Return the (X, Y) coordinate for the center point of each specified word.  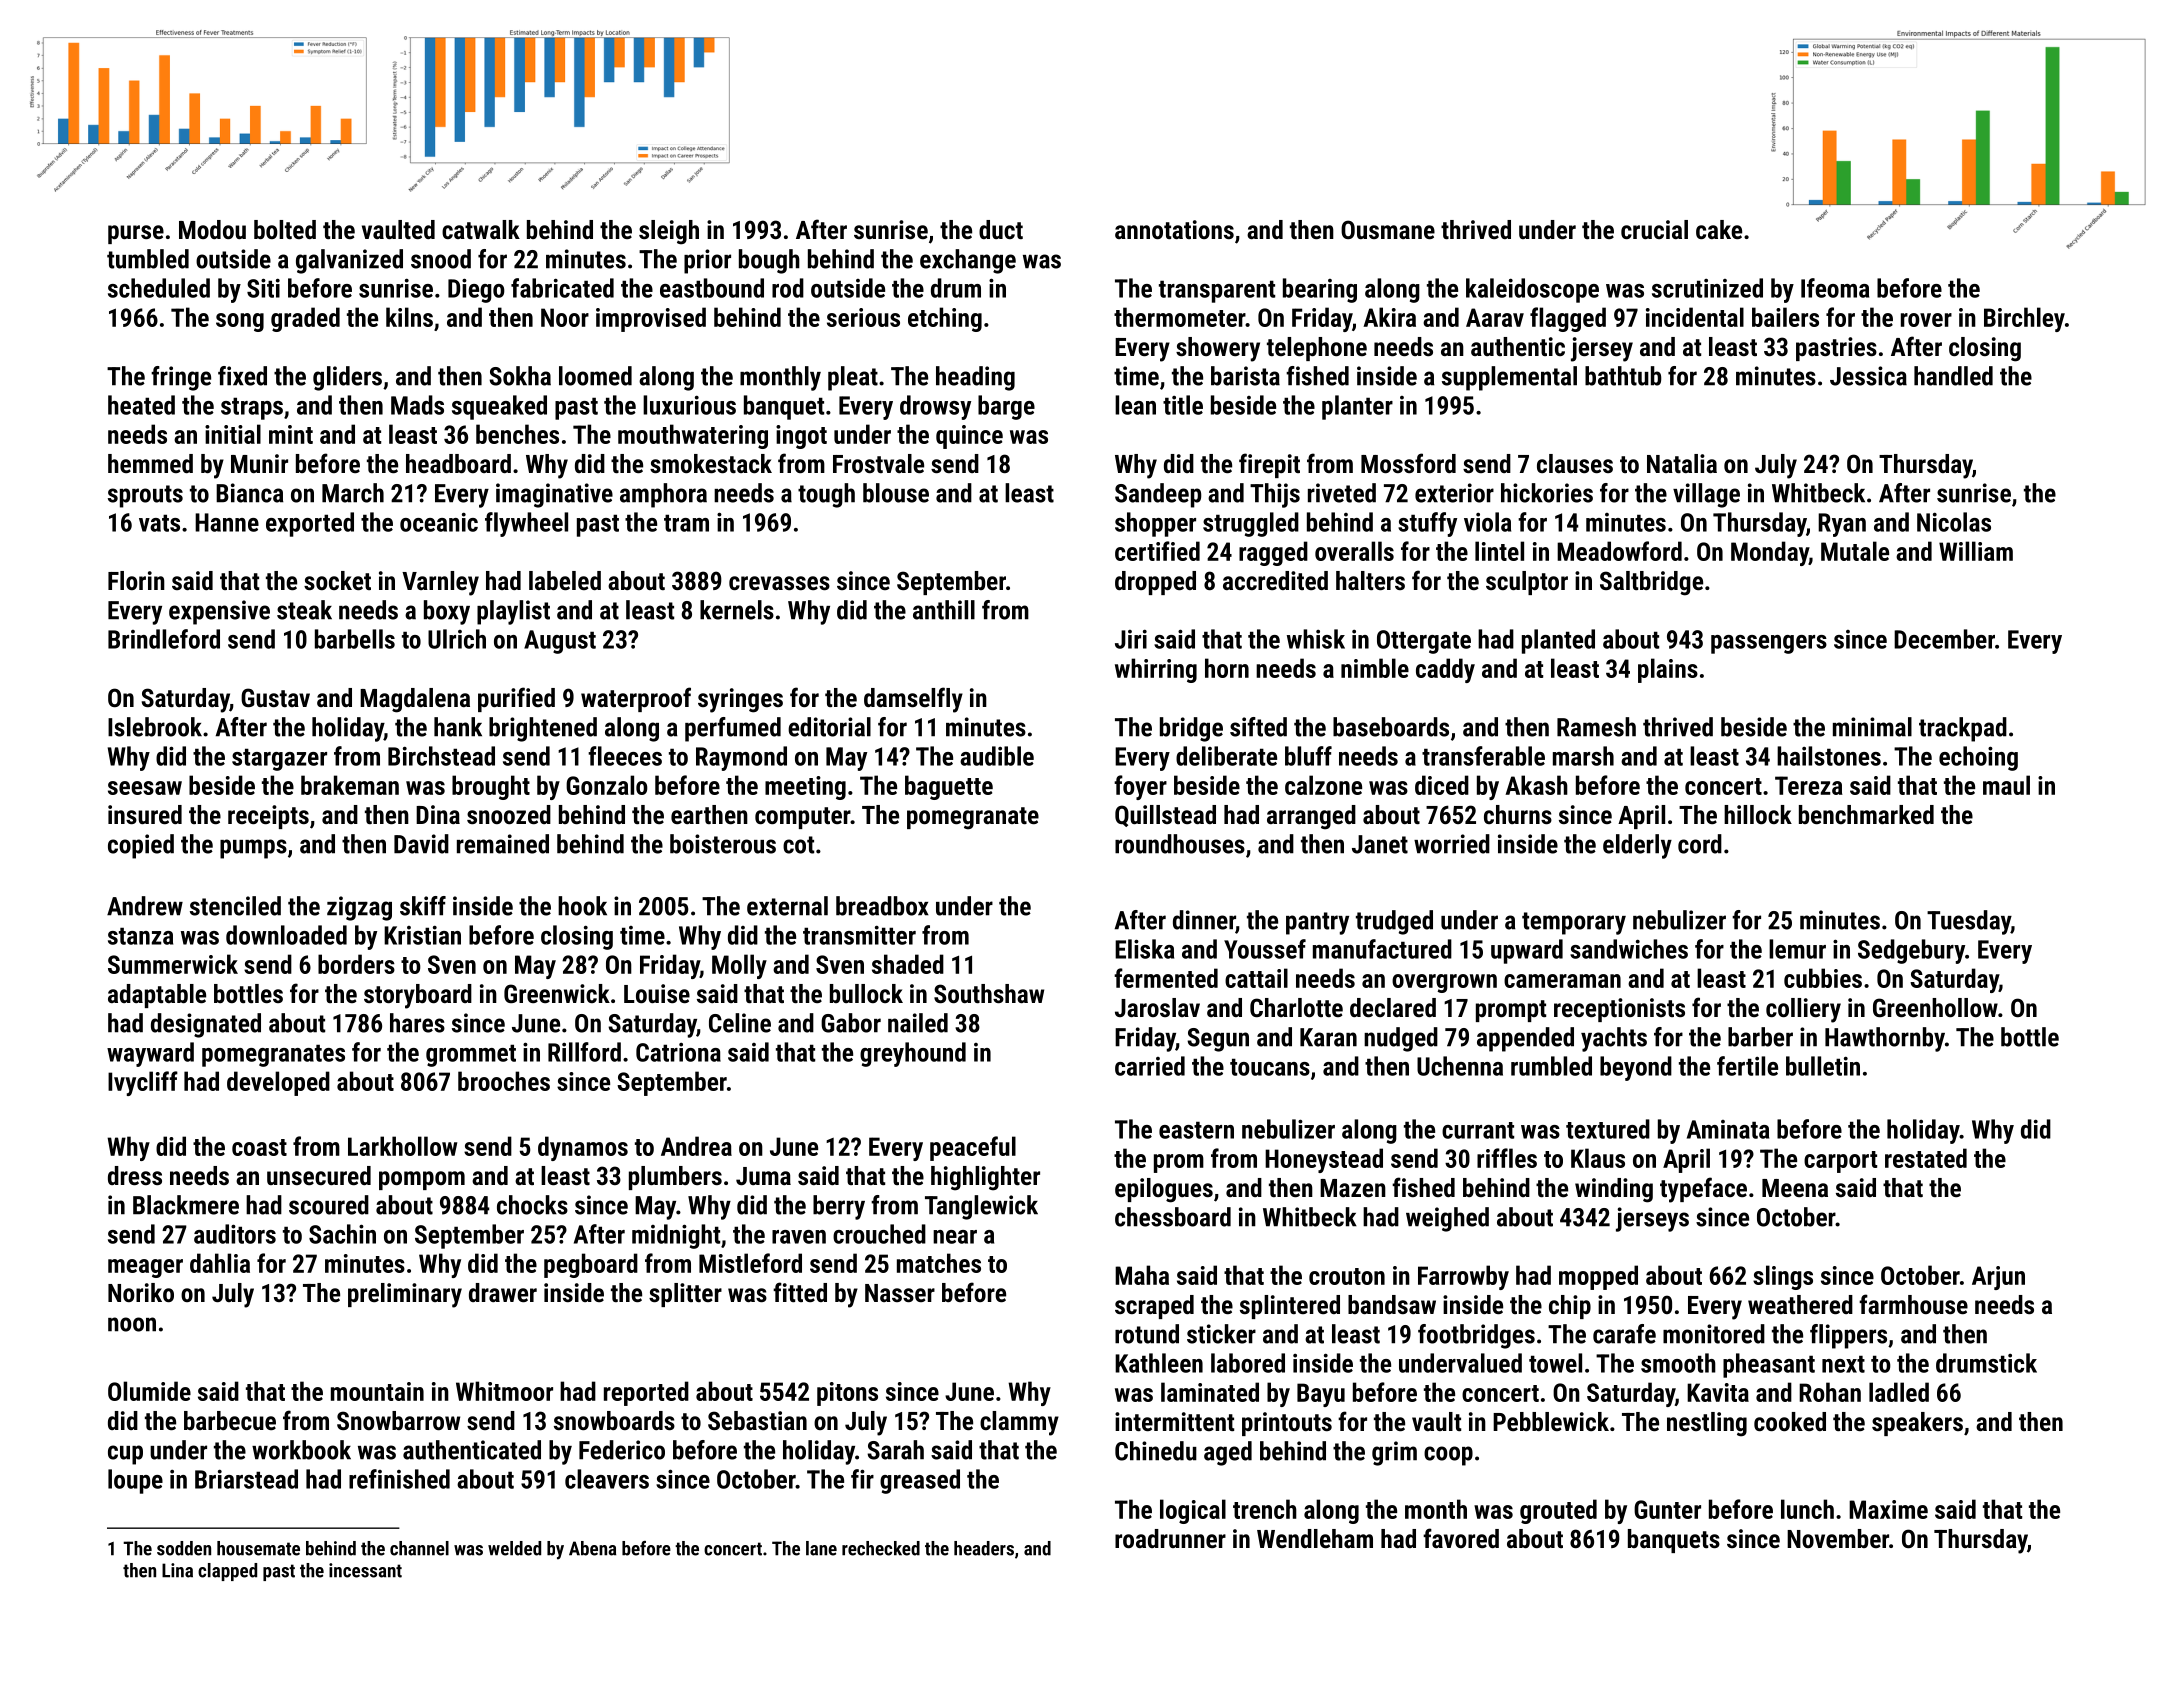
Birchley (2024, 319)
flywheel (526, 524)
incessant (365, 1570)
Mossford (1408, 463)
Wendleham (1315, 1538)
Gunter (1667, 1509)
